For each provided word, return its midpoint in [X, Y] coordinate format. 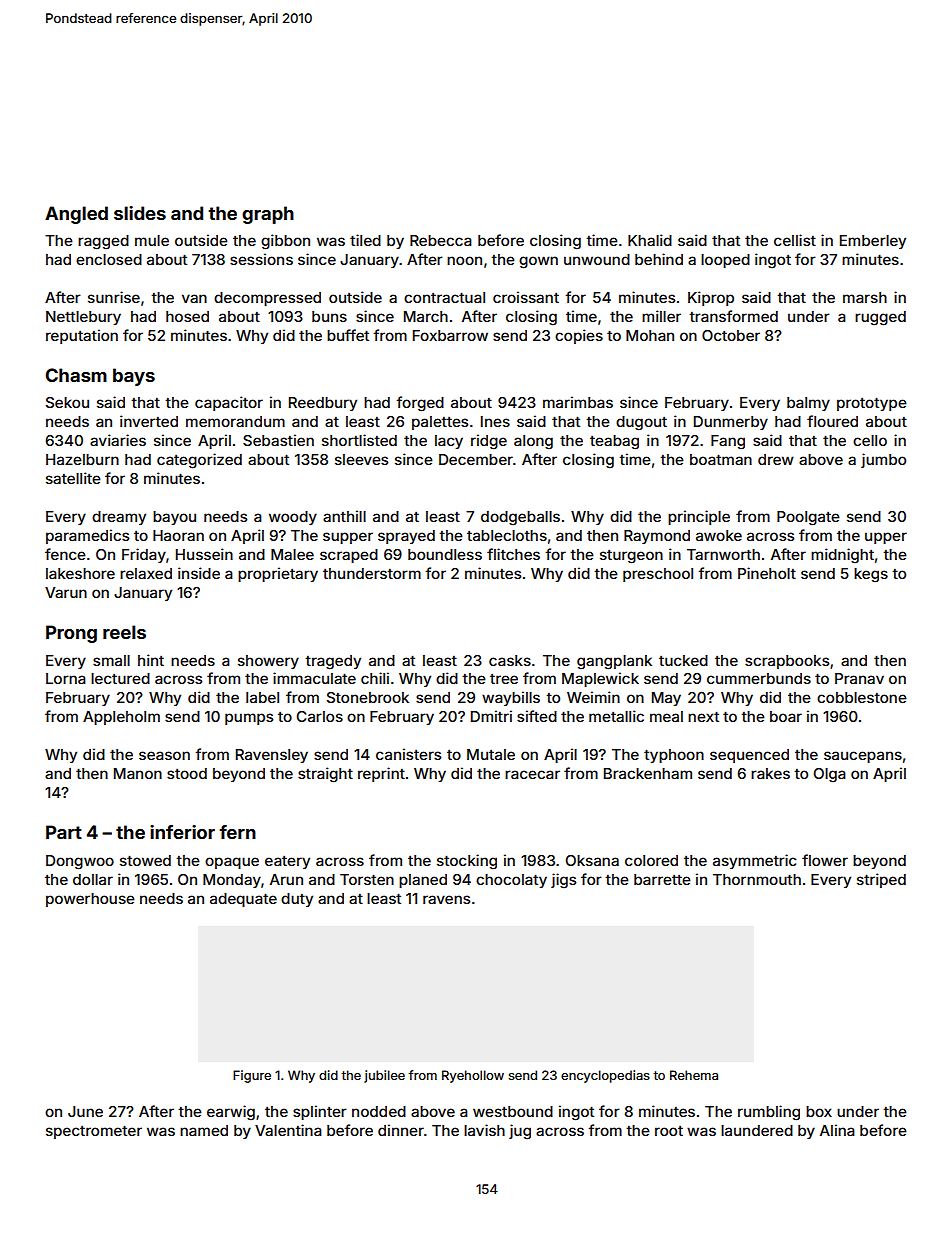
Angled [76, 215]
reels [124, 632]
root [669, 1131]
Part [64, 832]
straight [325, 775]
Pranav [859, 678]
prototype [872, 404]
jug [520, 1132]
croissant [526, 297]
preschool [658, 575]
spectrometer [94, 1132]
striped [881, 880]
